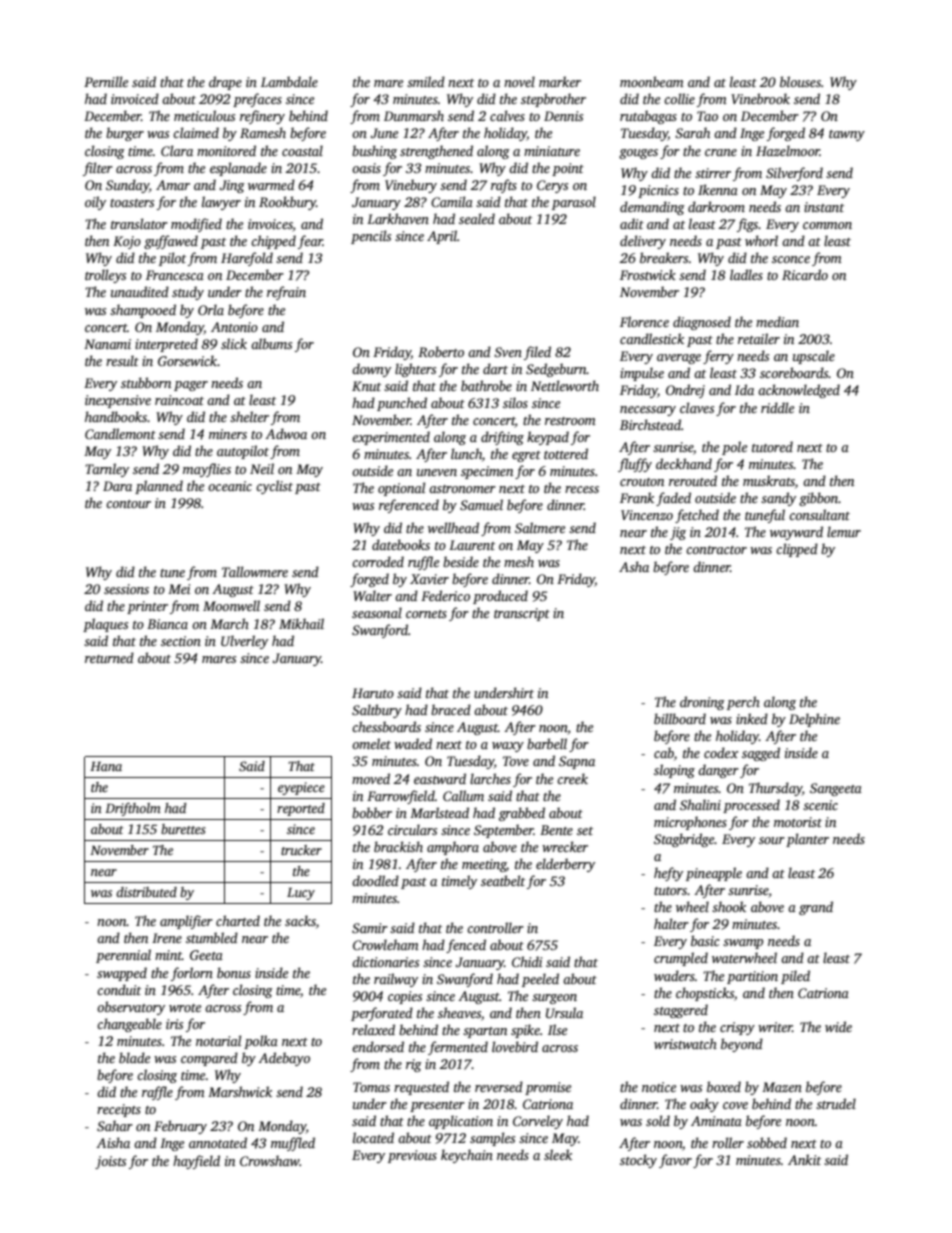  Describe the element at coordinates (269, 1160) in the screenshot. I see `Crowshaw` at that location.
